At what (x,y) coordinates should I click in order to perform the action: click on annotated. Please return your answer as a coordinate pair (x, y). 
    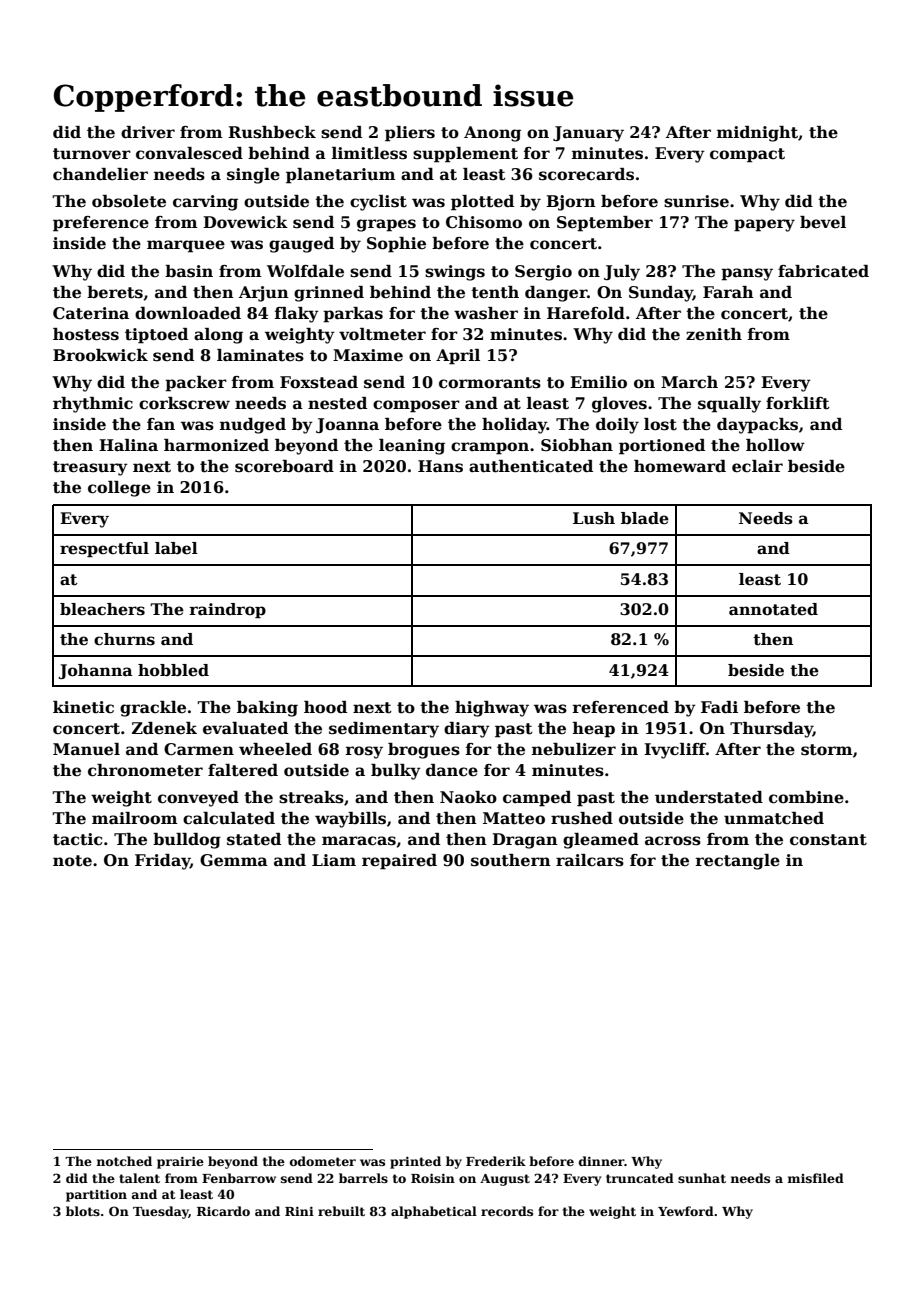
    Looking at the image, I should click on (773, 609).
